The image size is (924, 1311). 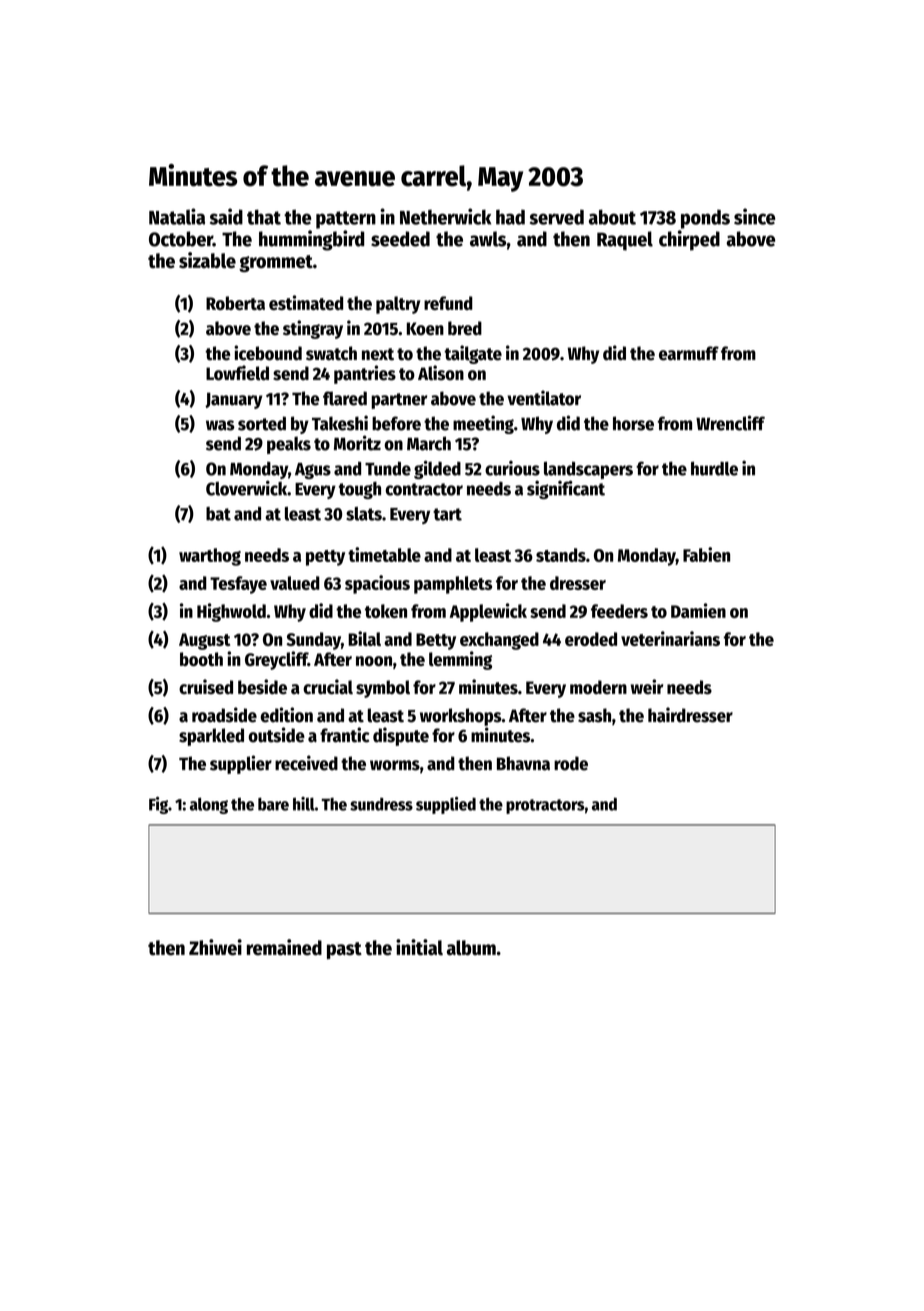 I want to click on album, so click(x=471, y=948).
